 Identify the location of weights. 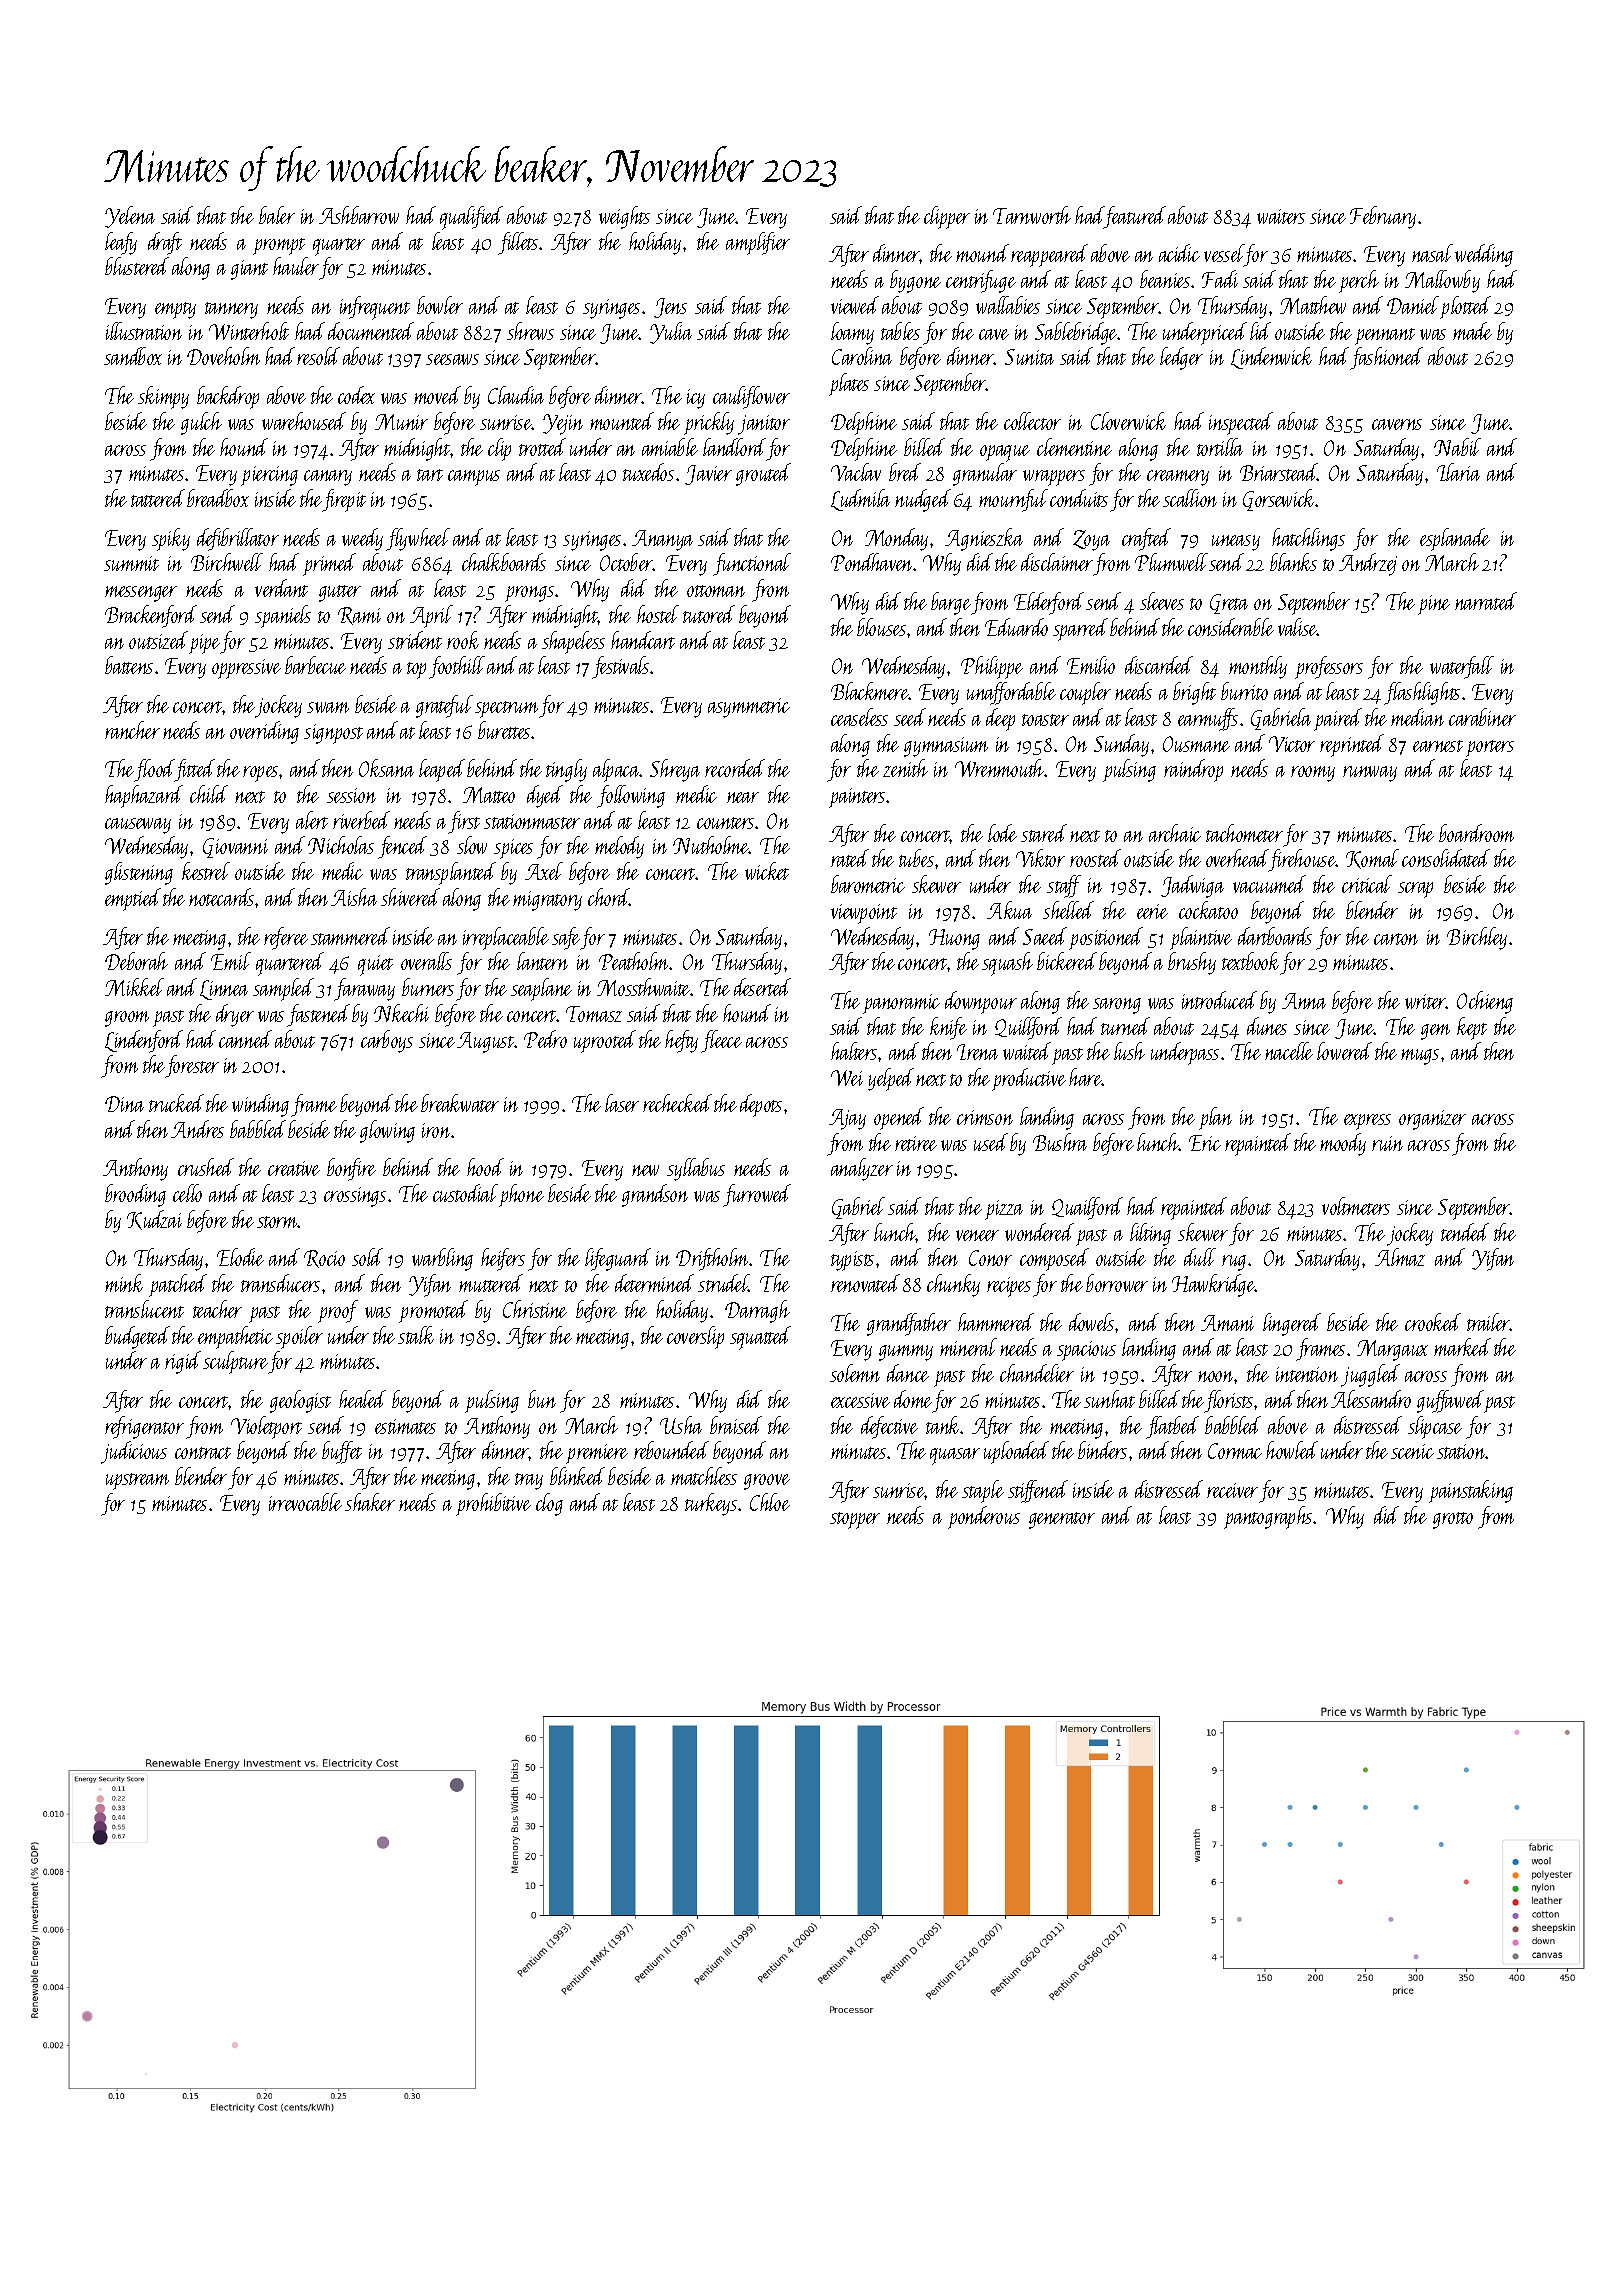
(624, 217).
